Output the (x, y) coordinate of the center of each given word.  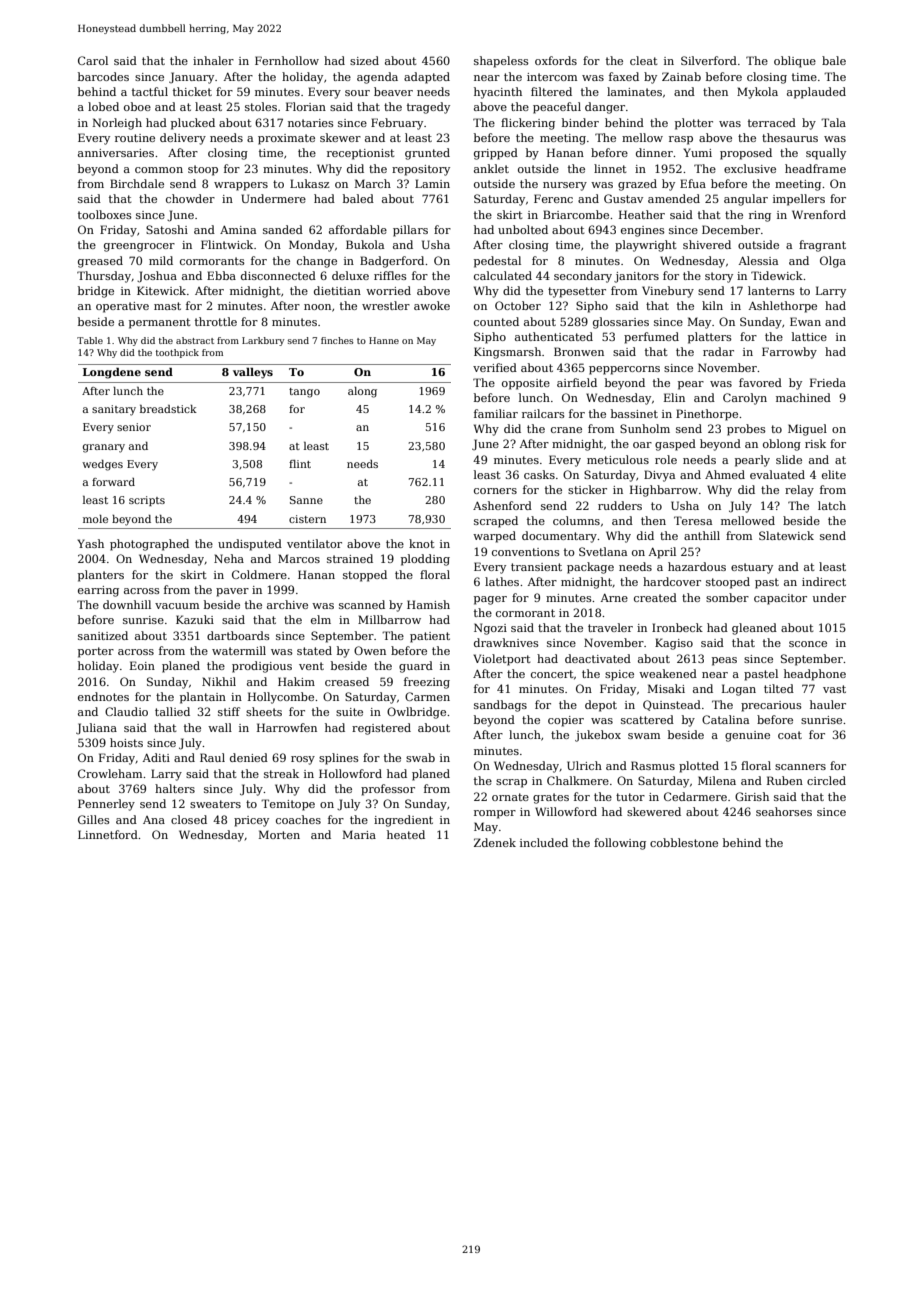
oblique (795, 62)
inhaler (213, 60)
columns (576, 520)
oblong (782, 445)
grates (551, 798)
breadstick (168, 409)
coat (790, 735)
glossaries (621, 323)
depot (601, 706)
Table (90, 340)
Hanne (384, 340)
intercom (552, 77)
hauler (828, 704)
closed (189, 819)
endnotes (103, 696)
